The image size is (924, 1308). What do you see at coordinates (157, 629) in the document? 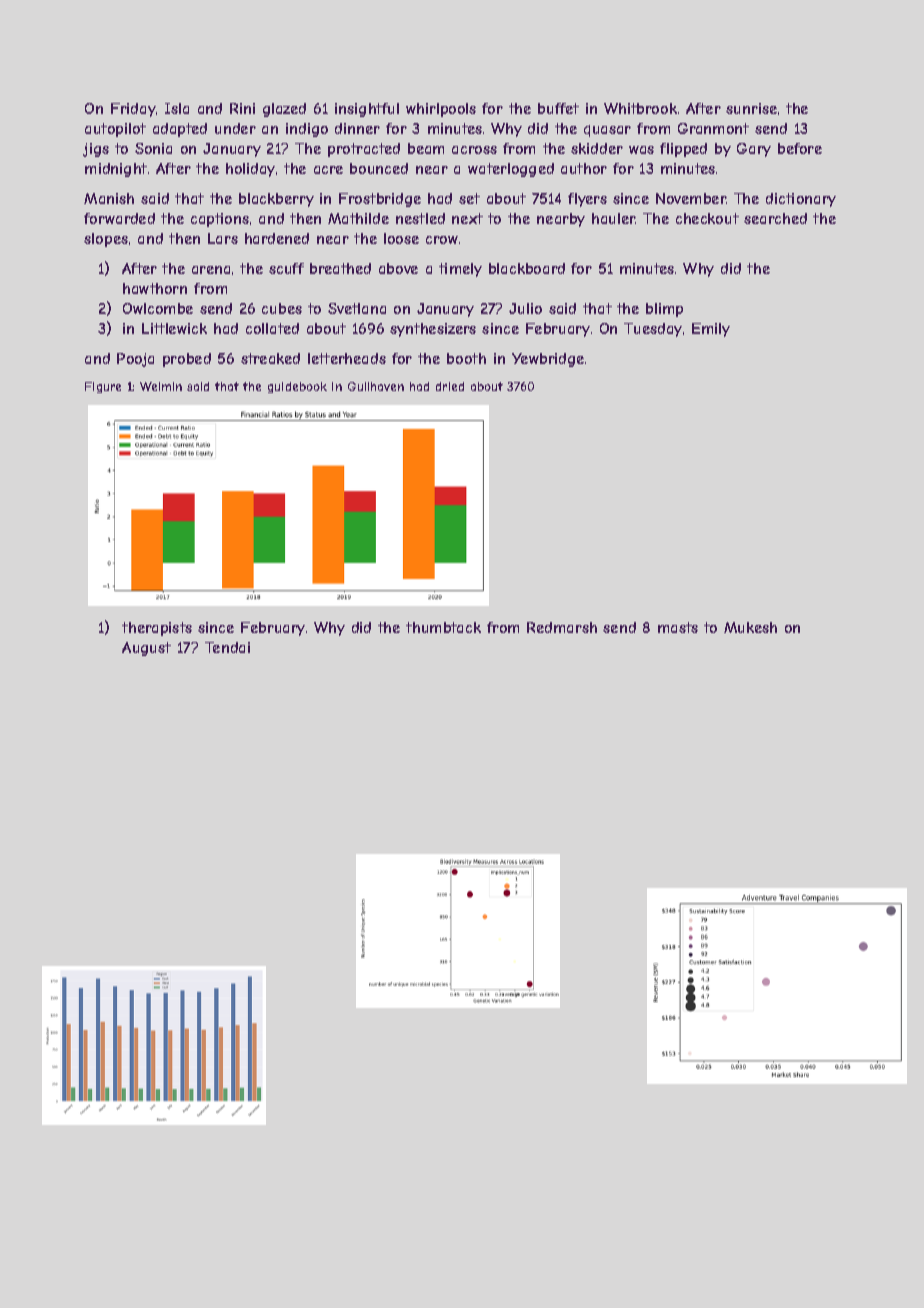
I see `therapists` at bounding box center [157, 629].
